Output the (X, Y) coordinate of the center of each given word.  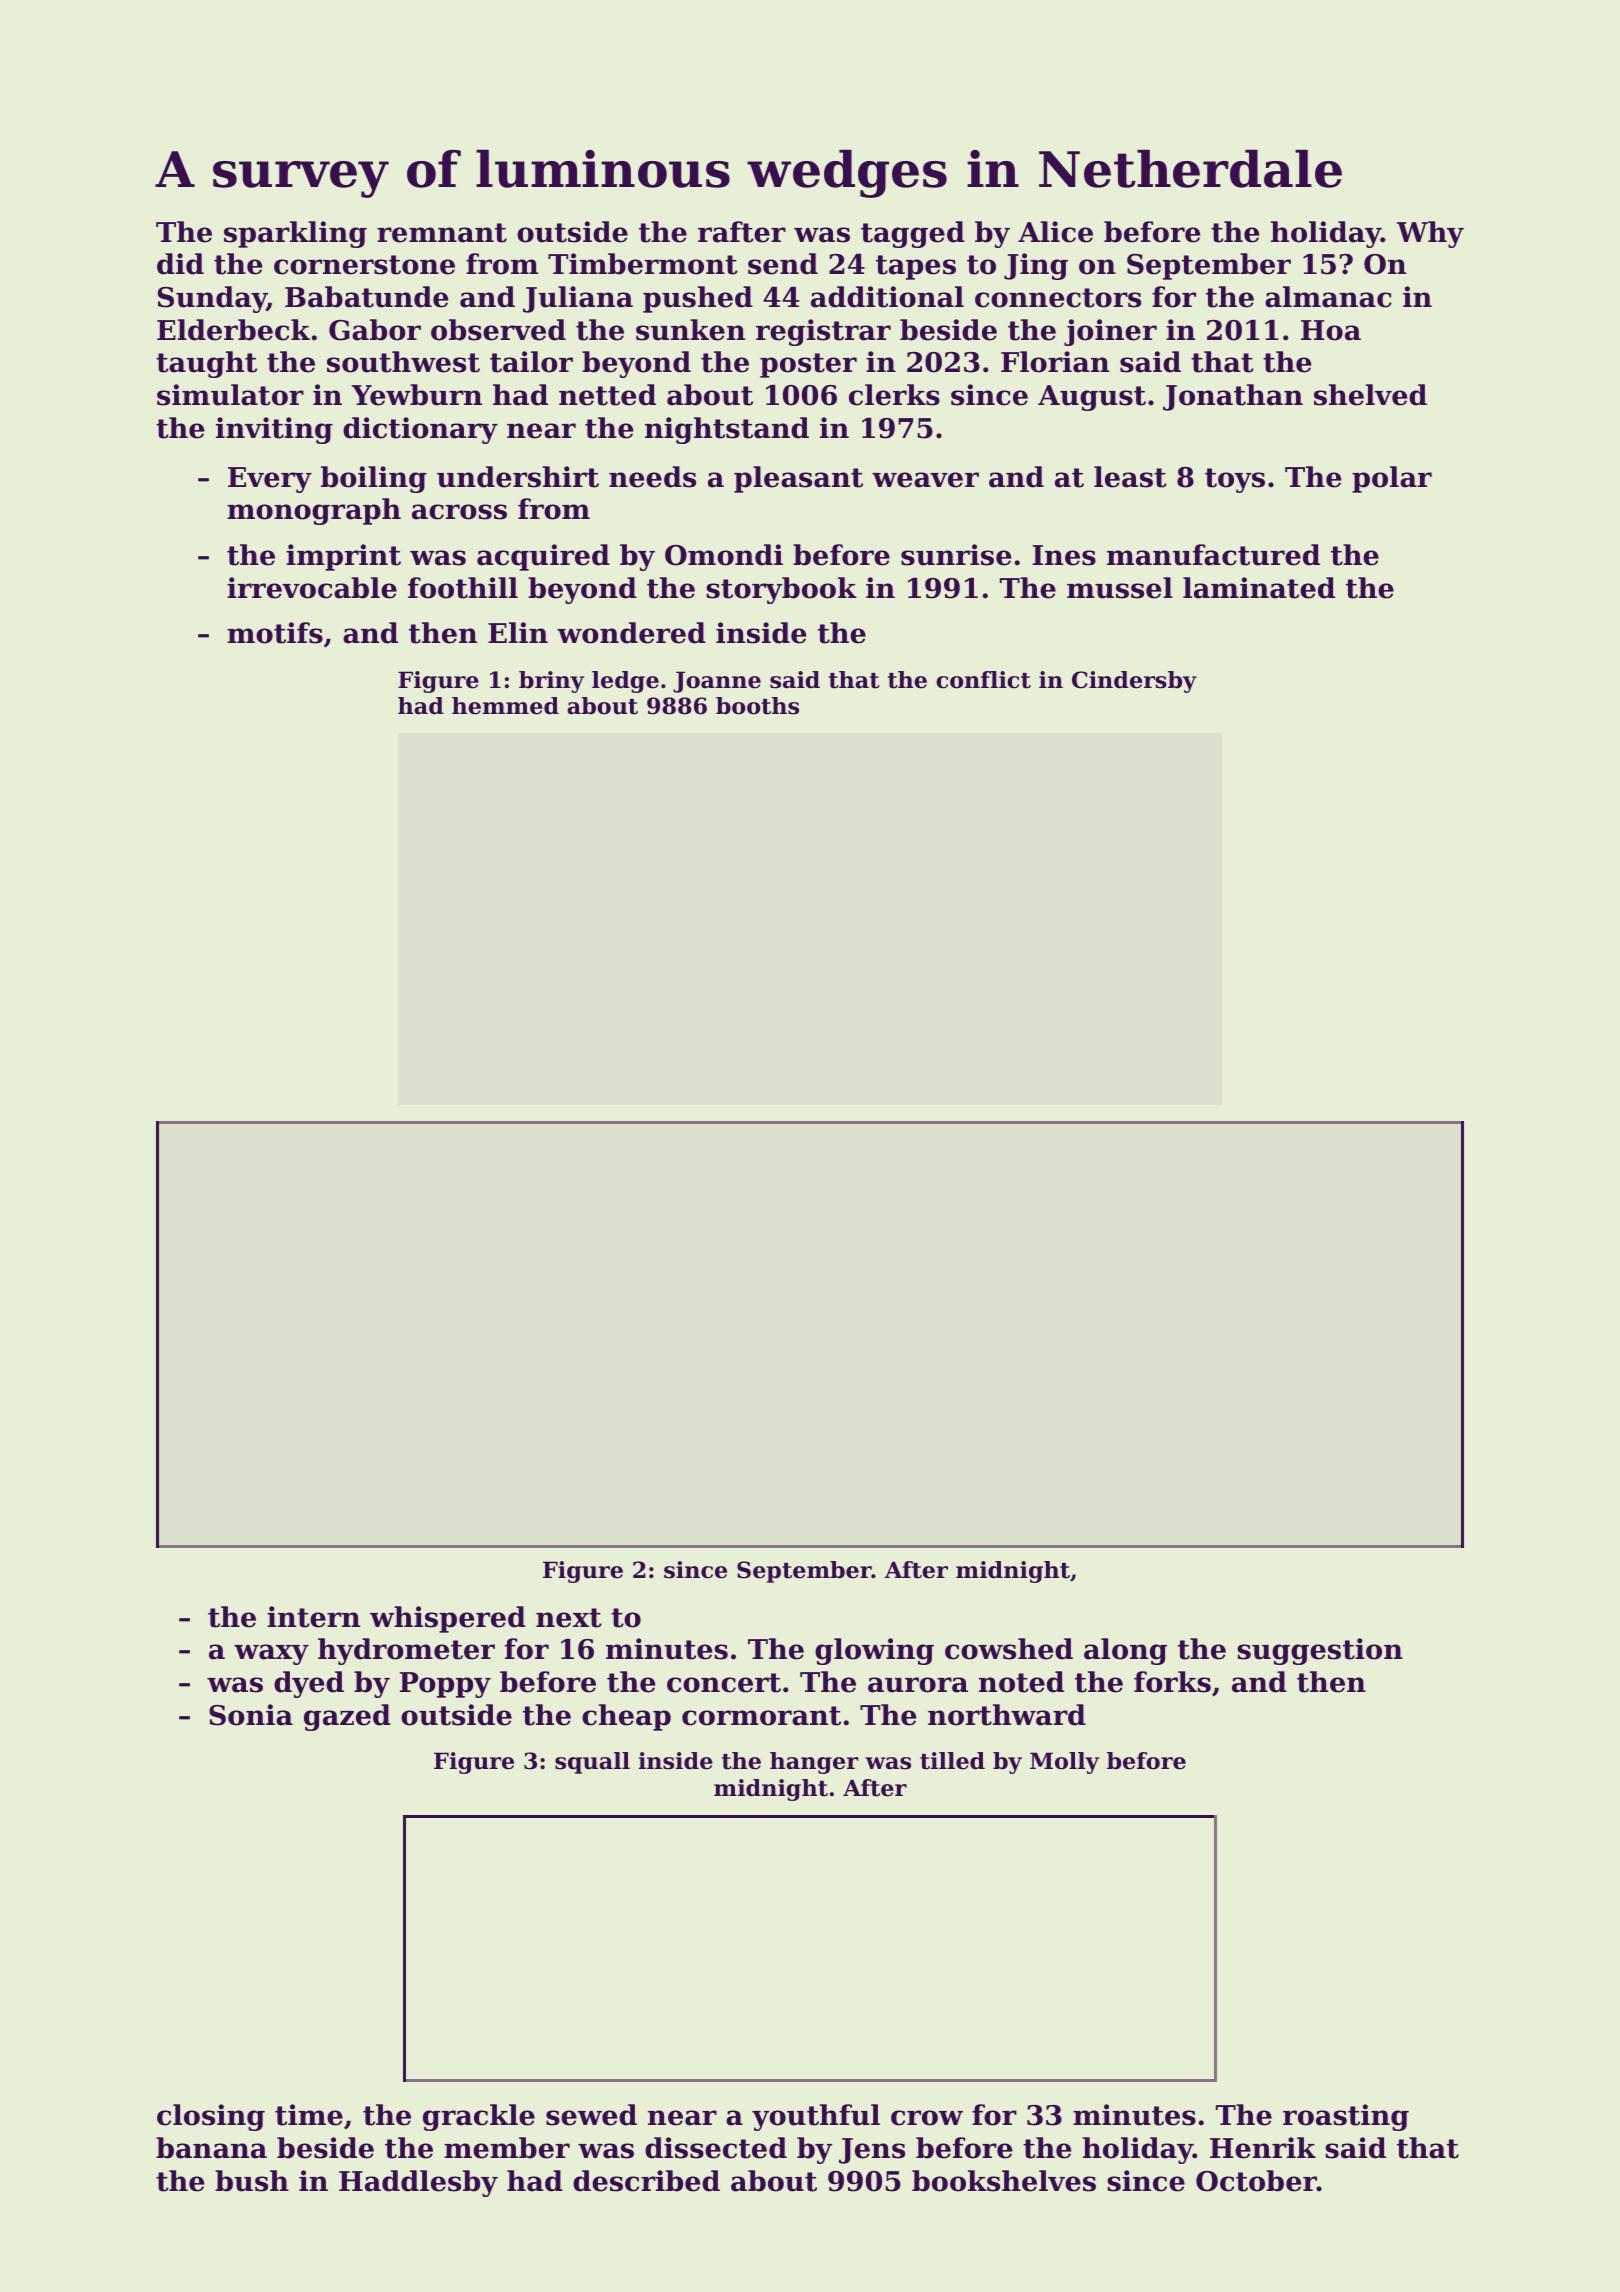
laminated (1259, 588)
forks (1172, 1682)
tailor (531, 362)
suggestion (1320, 1651)
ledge (625, 682)
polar (1392, 479)
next (569, 1618)
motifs (275, 633)
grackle (479, 2117)
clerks (894, 395)
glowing (874, 1651)
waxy (271, 1654)
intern (313, 1617)
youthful (816, 2117)
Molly (1064, 1763)
